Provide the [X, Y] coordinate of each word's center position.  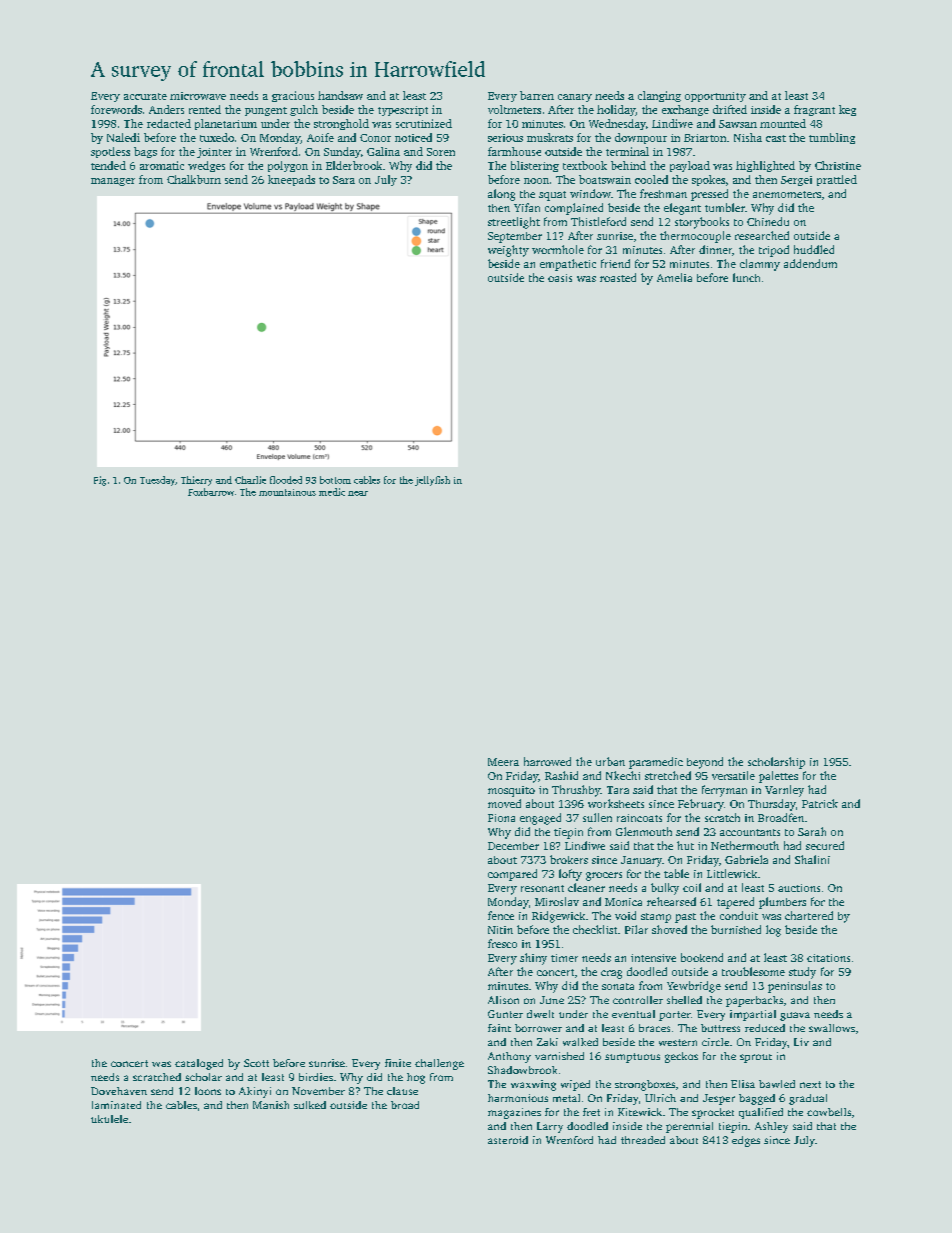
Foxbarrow [211, 492]
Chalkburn [194, 179]
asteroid [508, 1140]
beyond [705, 763]
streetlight [514, 223]
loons [208, 1091]
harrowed [547, 761]
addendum [810, 263]
